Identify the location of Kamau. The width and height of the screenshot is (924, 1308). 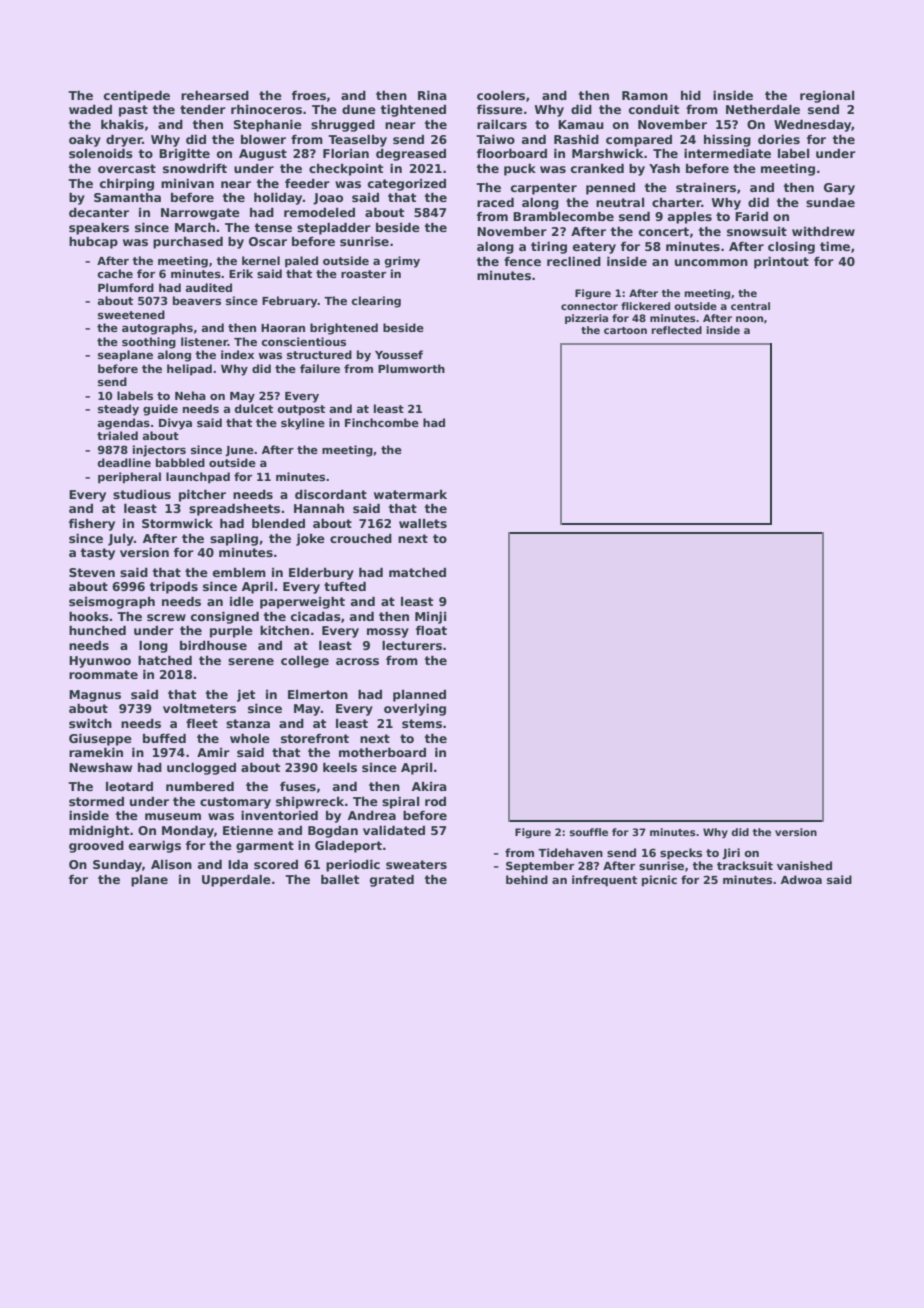
(581, 124).
